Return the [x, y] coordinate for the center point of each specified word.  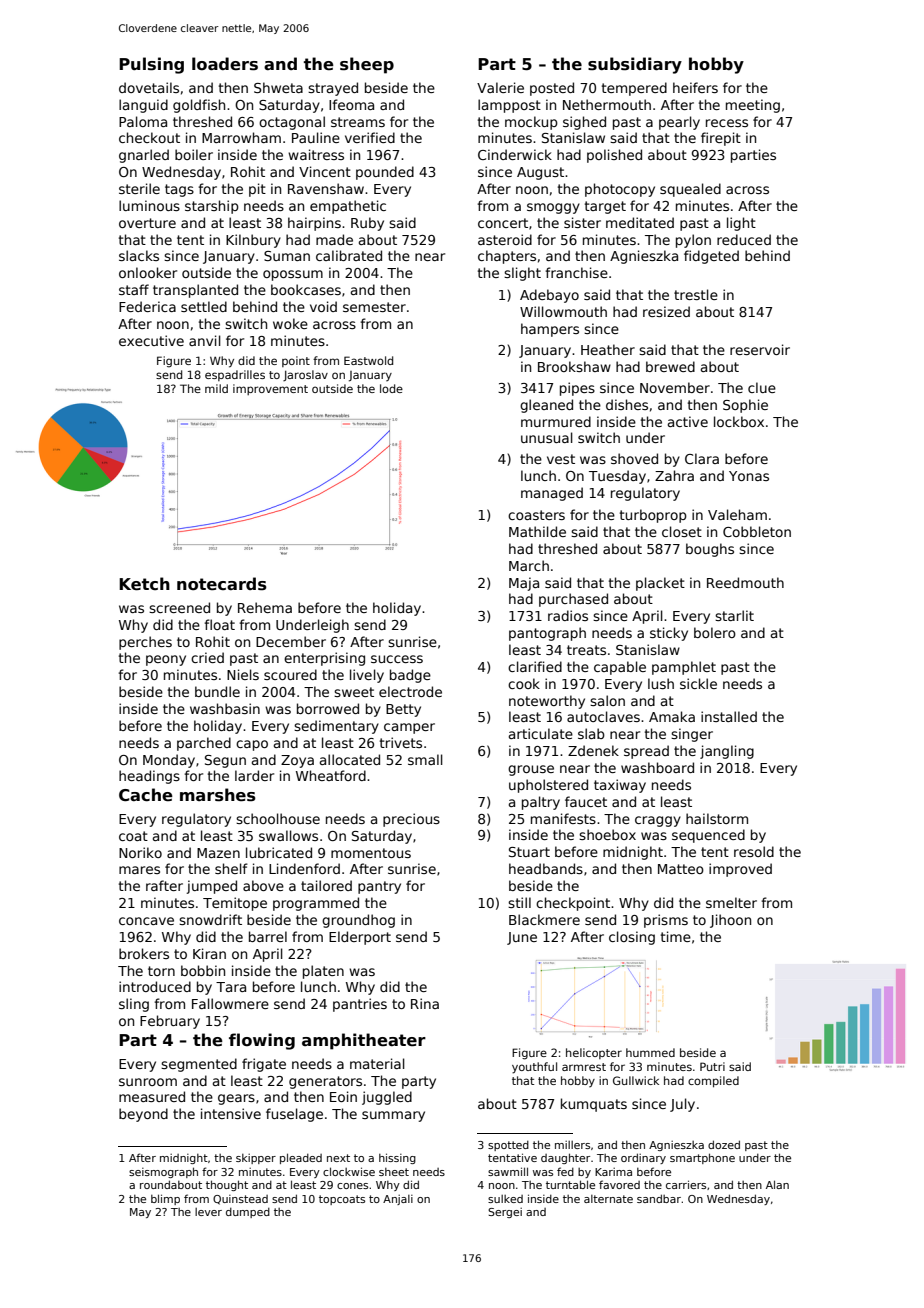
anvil [205, 340]
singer [692, 735]
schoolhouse [278, 818]
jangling [727, 752]
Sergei [505, 1213]
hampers [550, 330]
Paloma [143, 121]
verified [370, 137]
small [425, 759]
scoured [290, 674]
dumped [248, 1213]
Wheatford [331, 775]
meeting [753, 106]
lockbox [739, 421]
